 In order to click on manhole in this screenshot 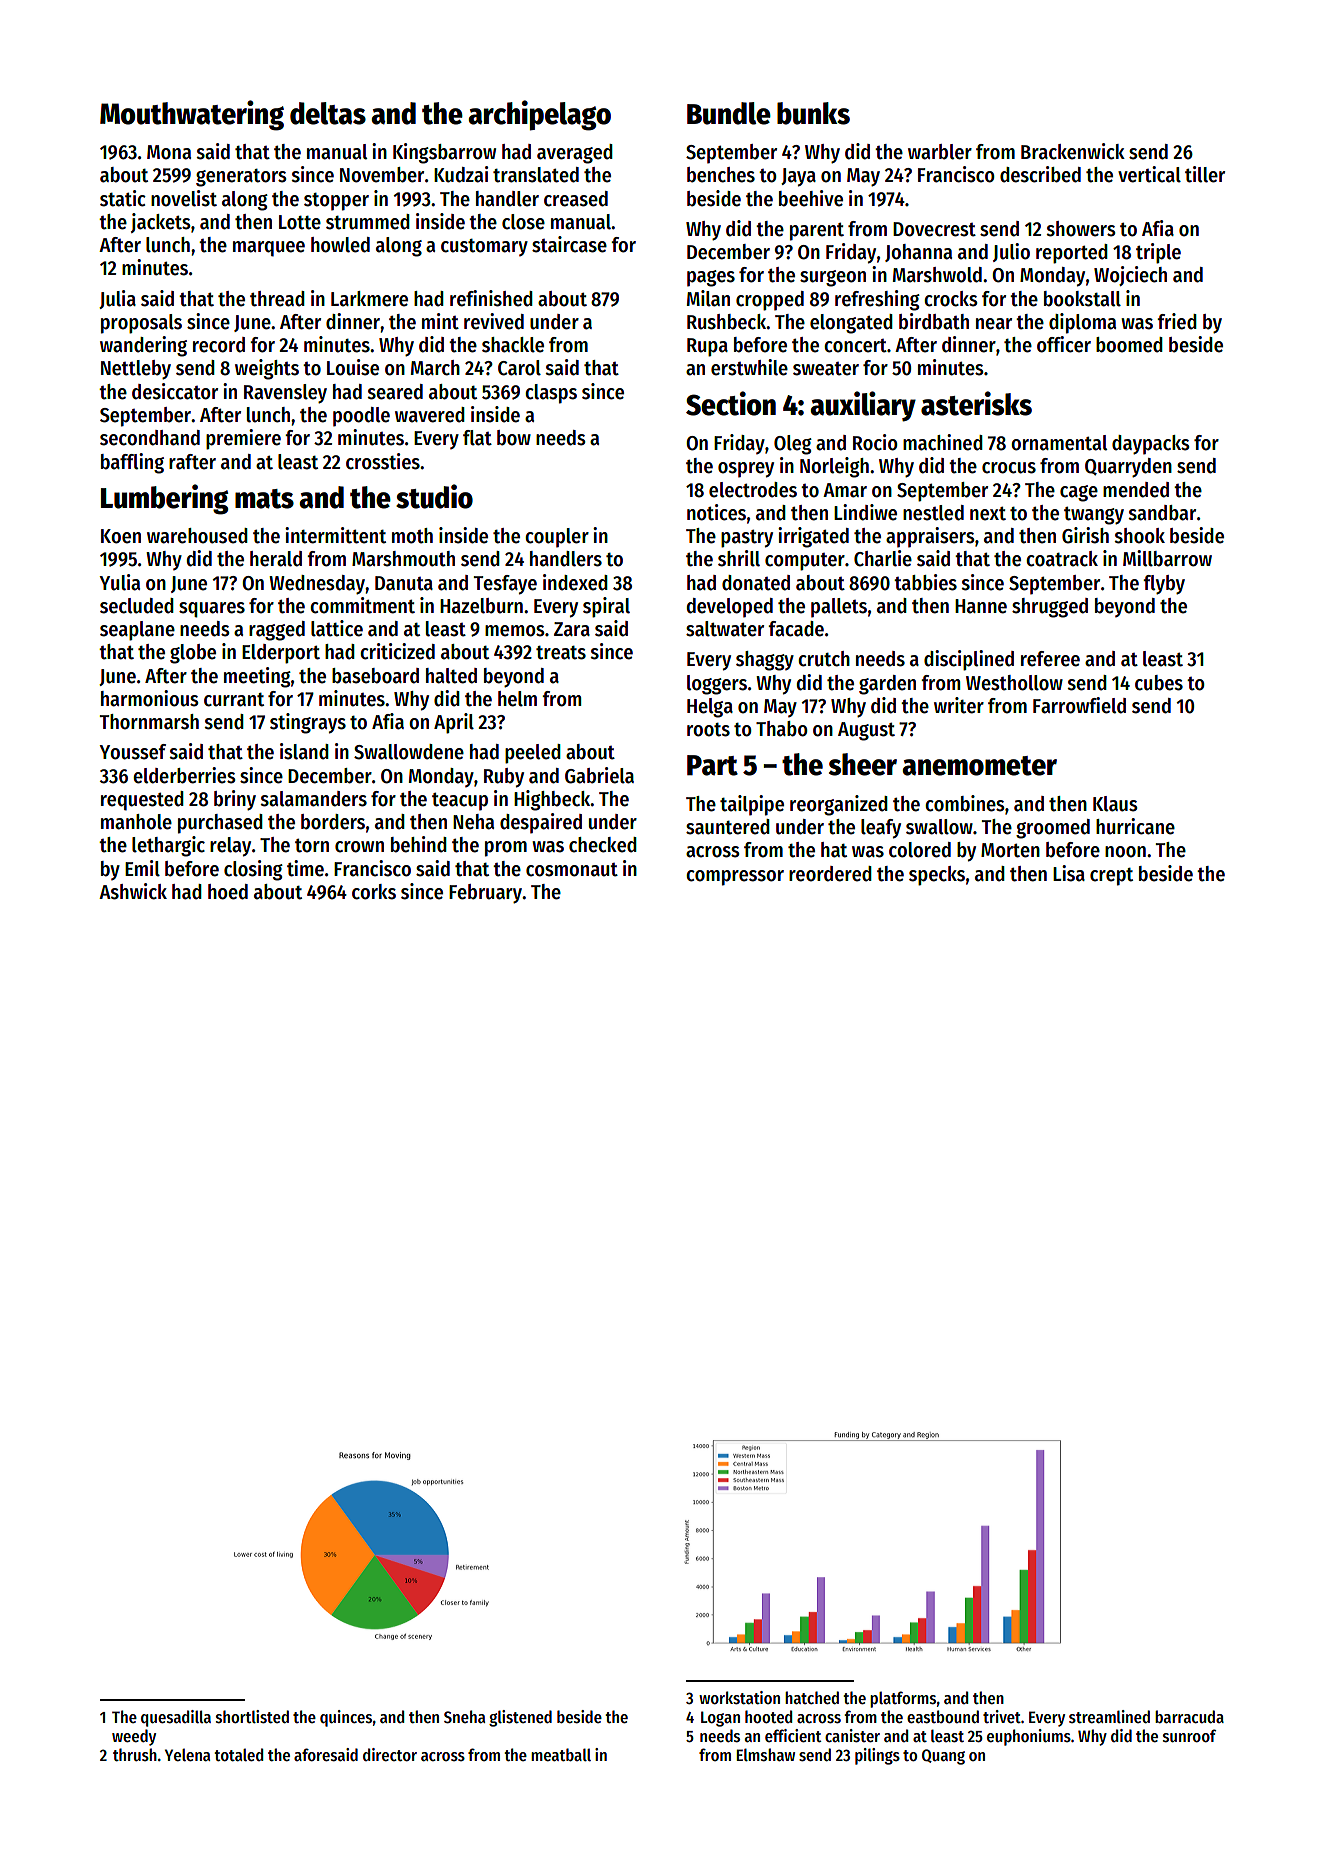, I will do `click(136, 822)`.
